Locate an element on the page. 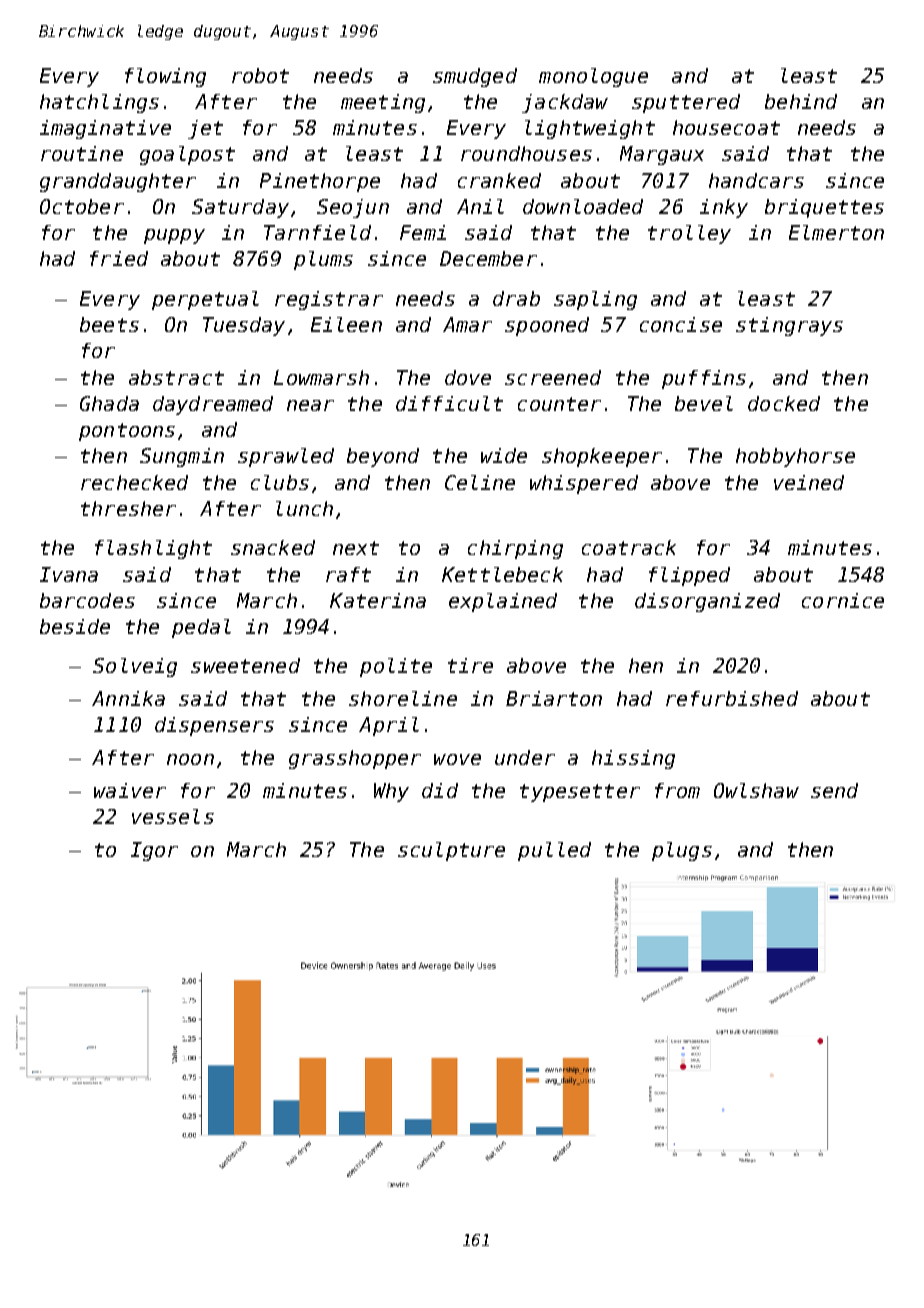 Image resolution: width=924 pixels, height=1308 pixels. puffins is located at coordinates (704, 379).
